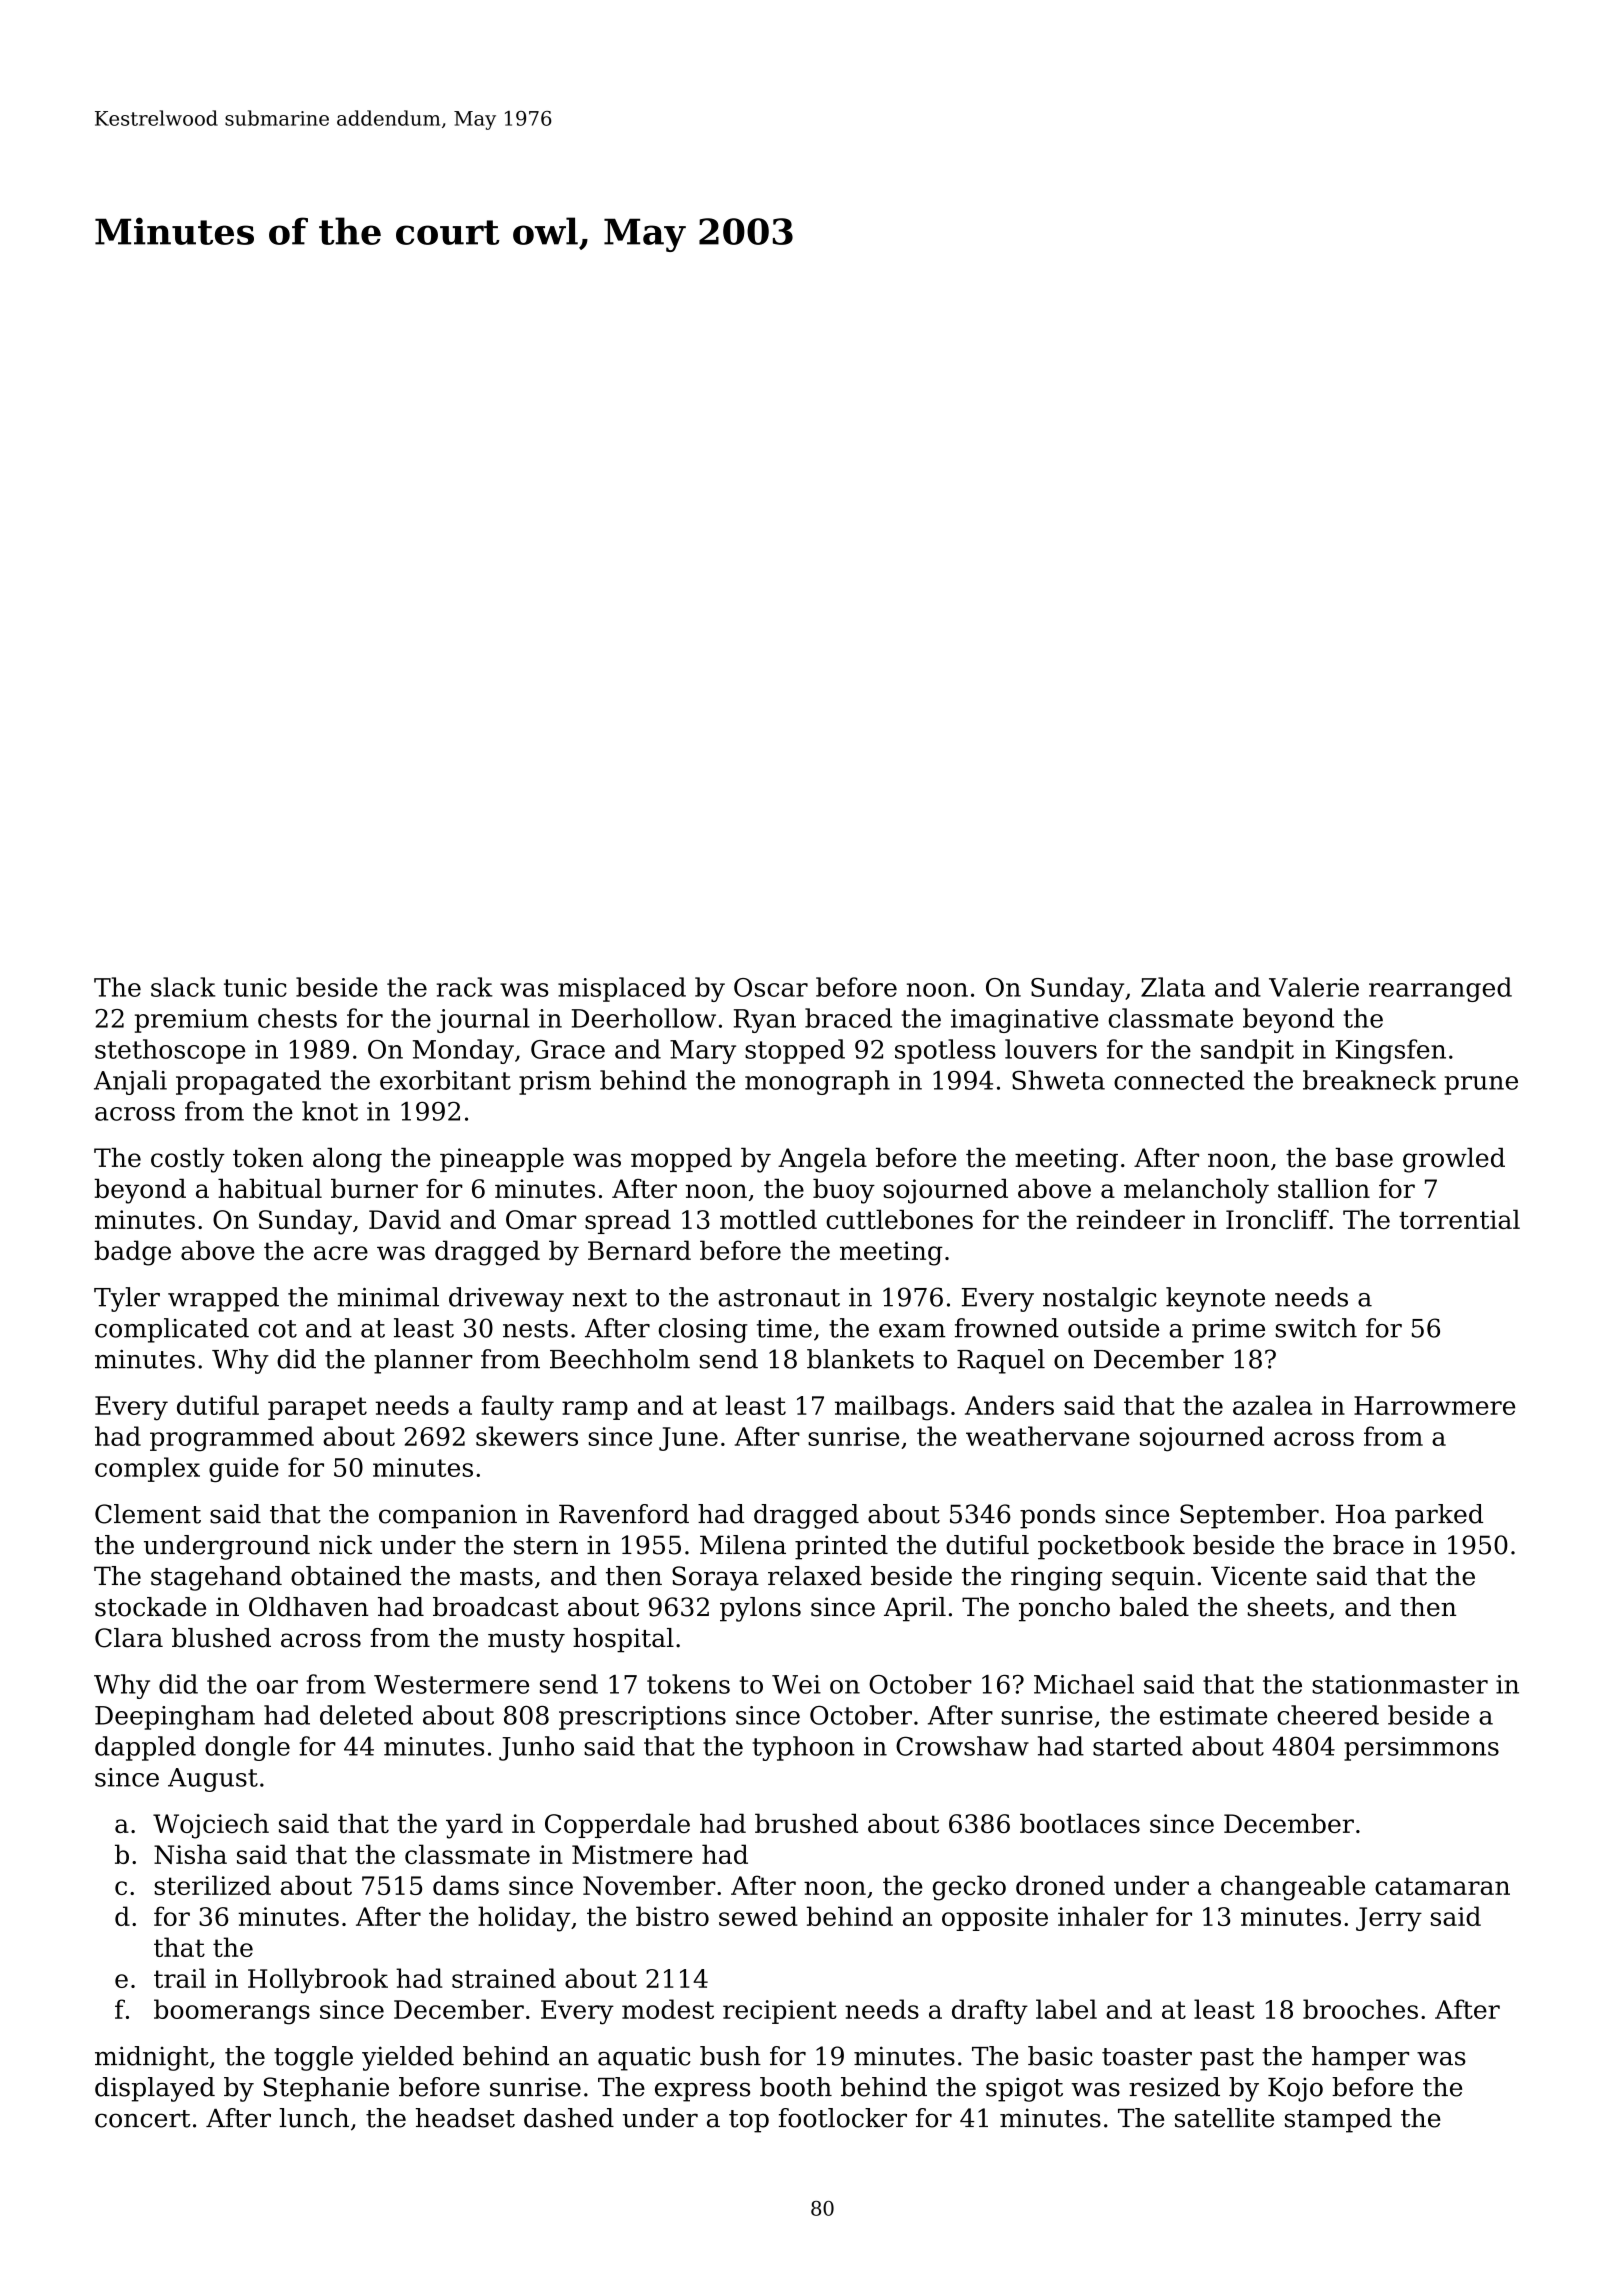 This page has height=2292, width=1620. I want to click on pineapple, so click(502, 1160).
